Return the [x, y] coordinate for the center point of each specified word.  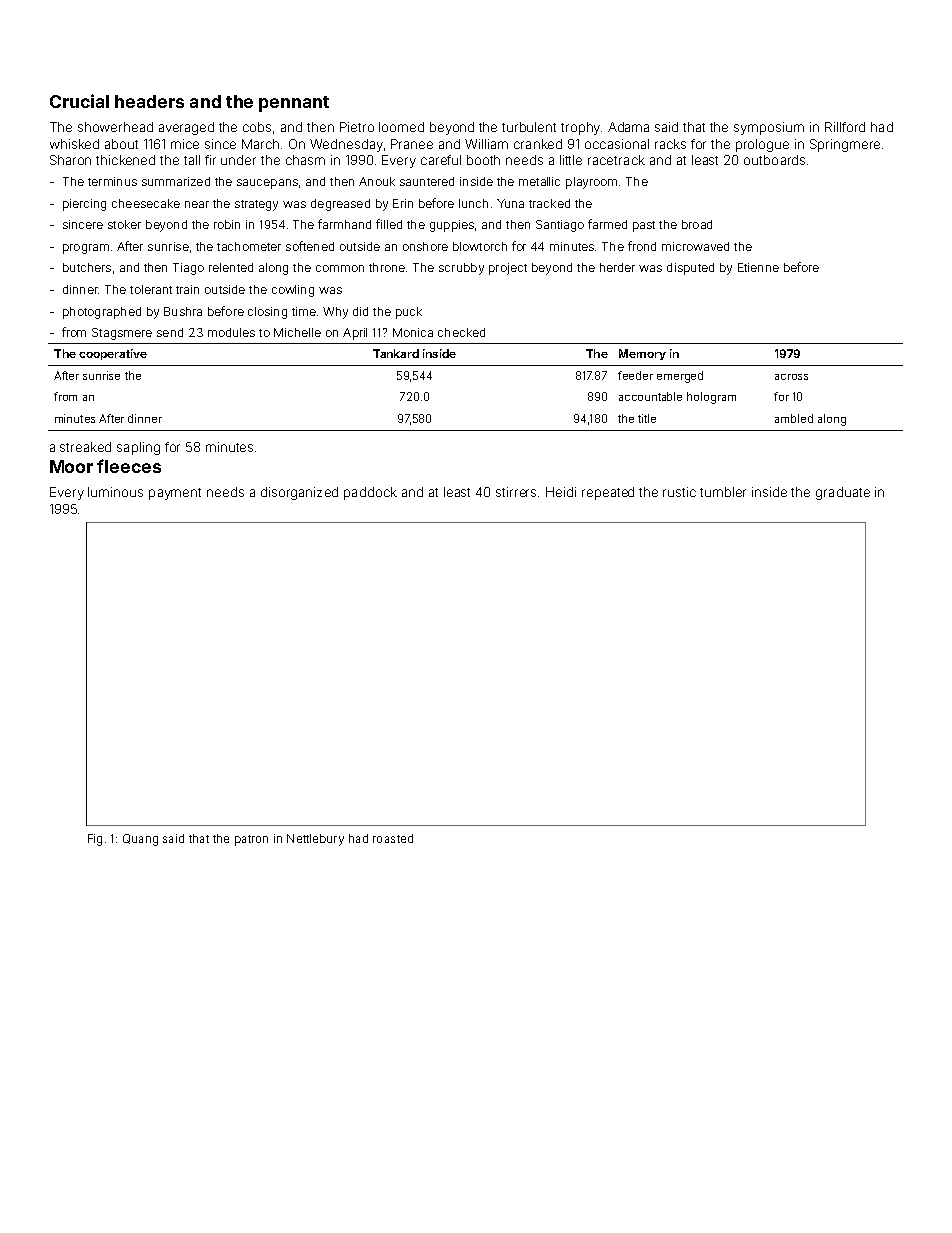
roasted [393, 838]
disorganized [299, 493]
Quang [140, 840]
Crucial [79, 101]
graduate [843, 493]
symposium [769, 128]
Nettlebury [315, 840]
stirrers [516, 492]
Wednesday [346, 145]
